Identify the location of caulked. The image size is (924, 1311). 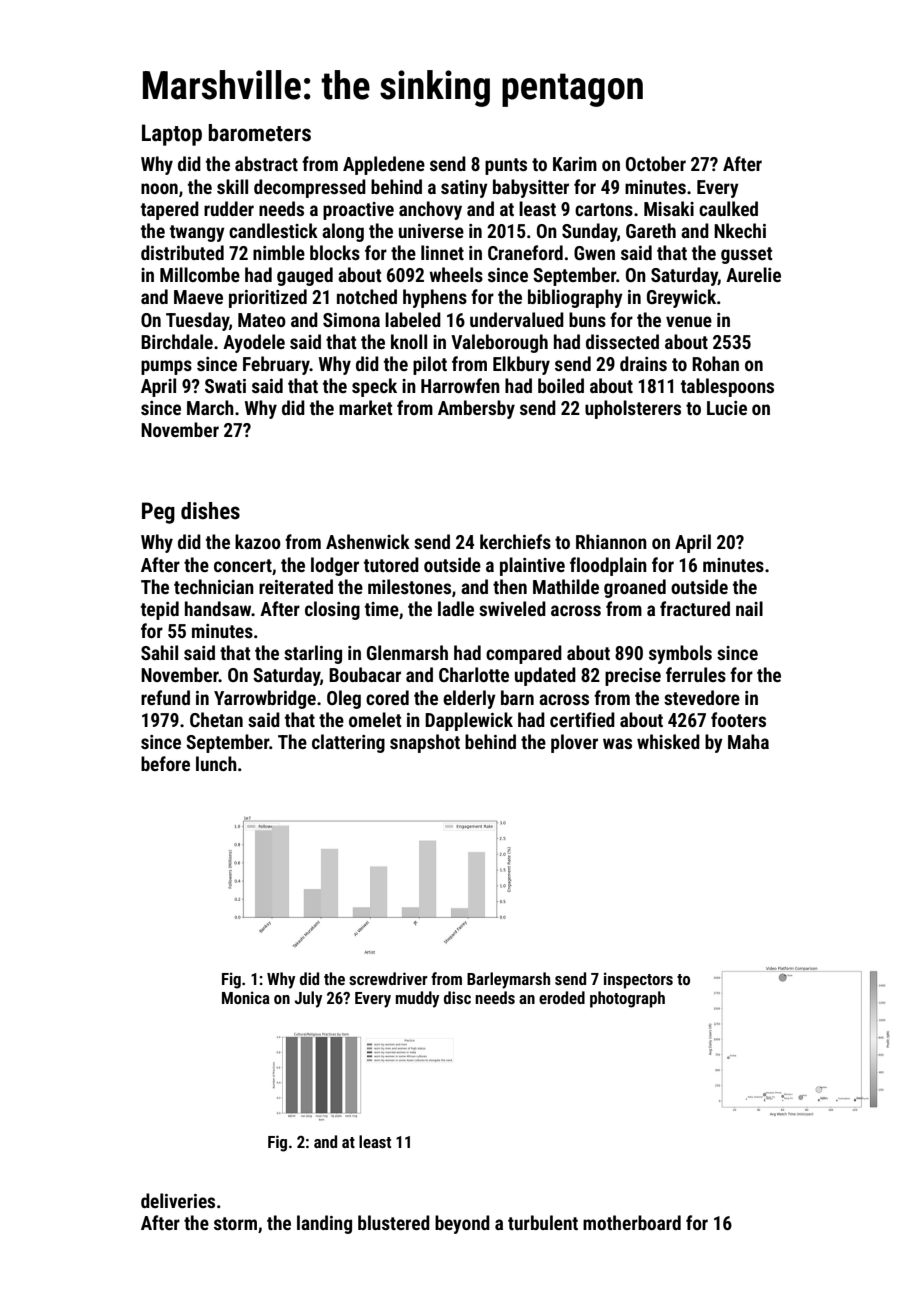
(728, 208).
